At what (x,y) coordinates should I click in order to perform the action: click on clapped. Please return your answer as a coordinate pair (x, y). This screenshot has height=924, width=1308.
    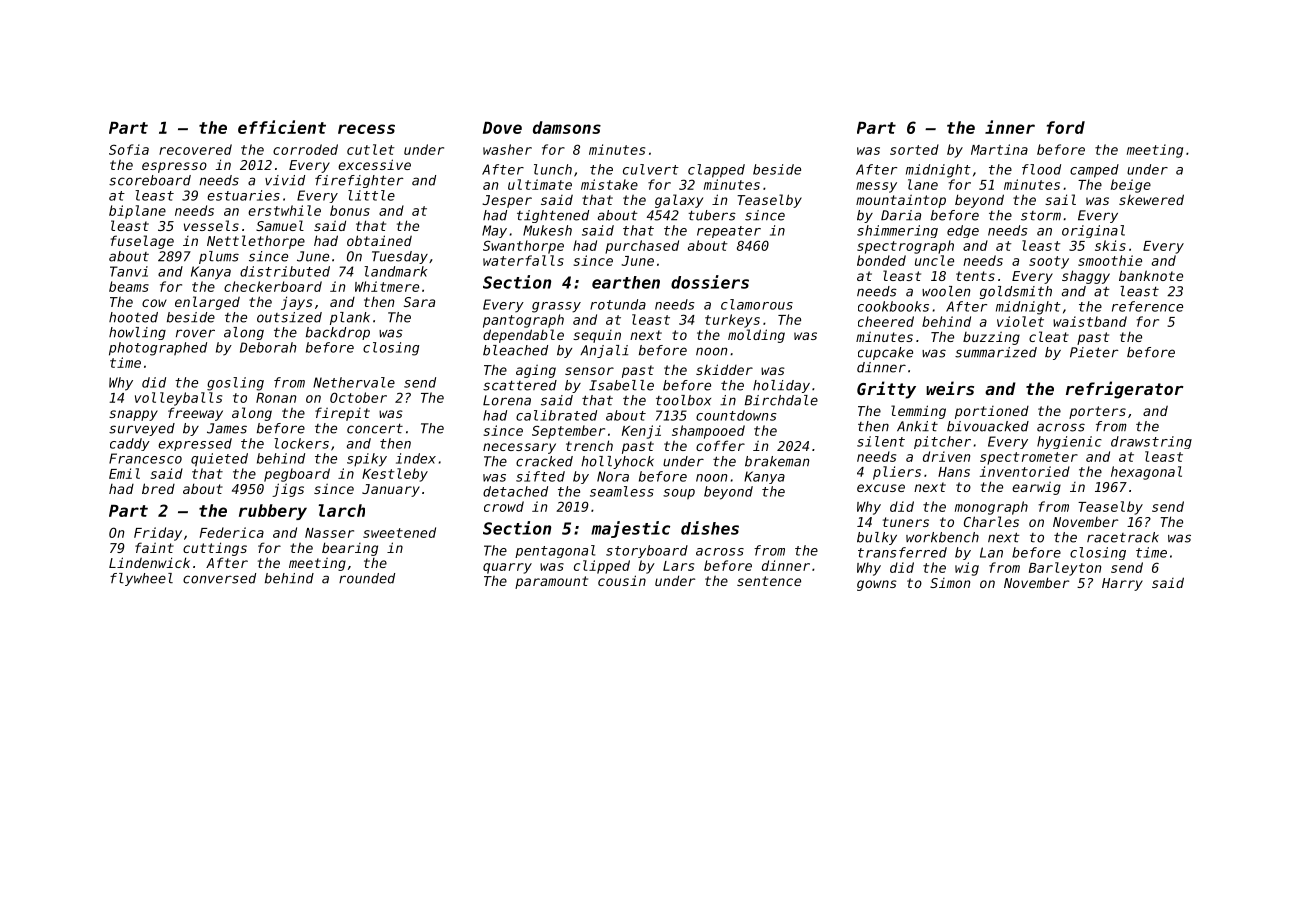
    Looking at the image, I should click on (716, 171).
